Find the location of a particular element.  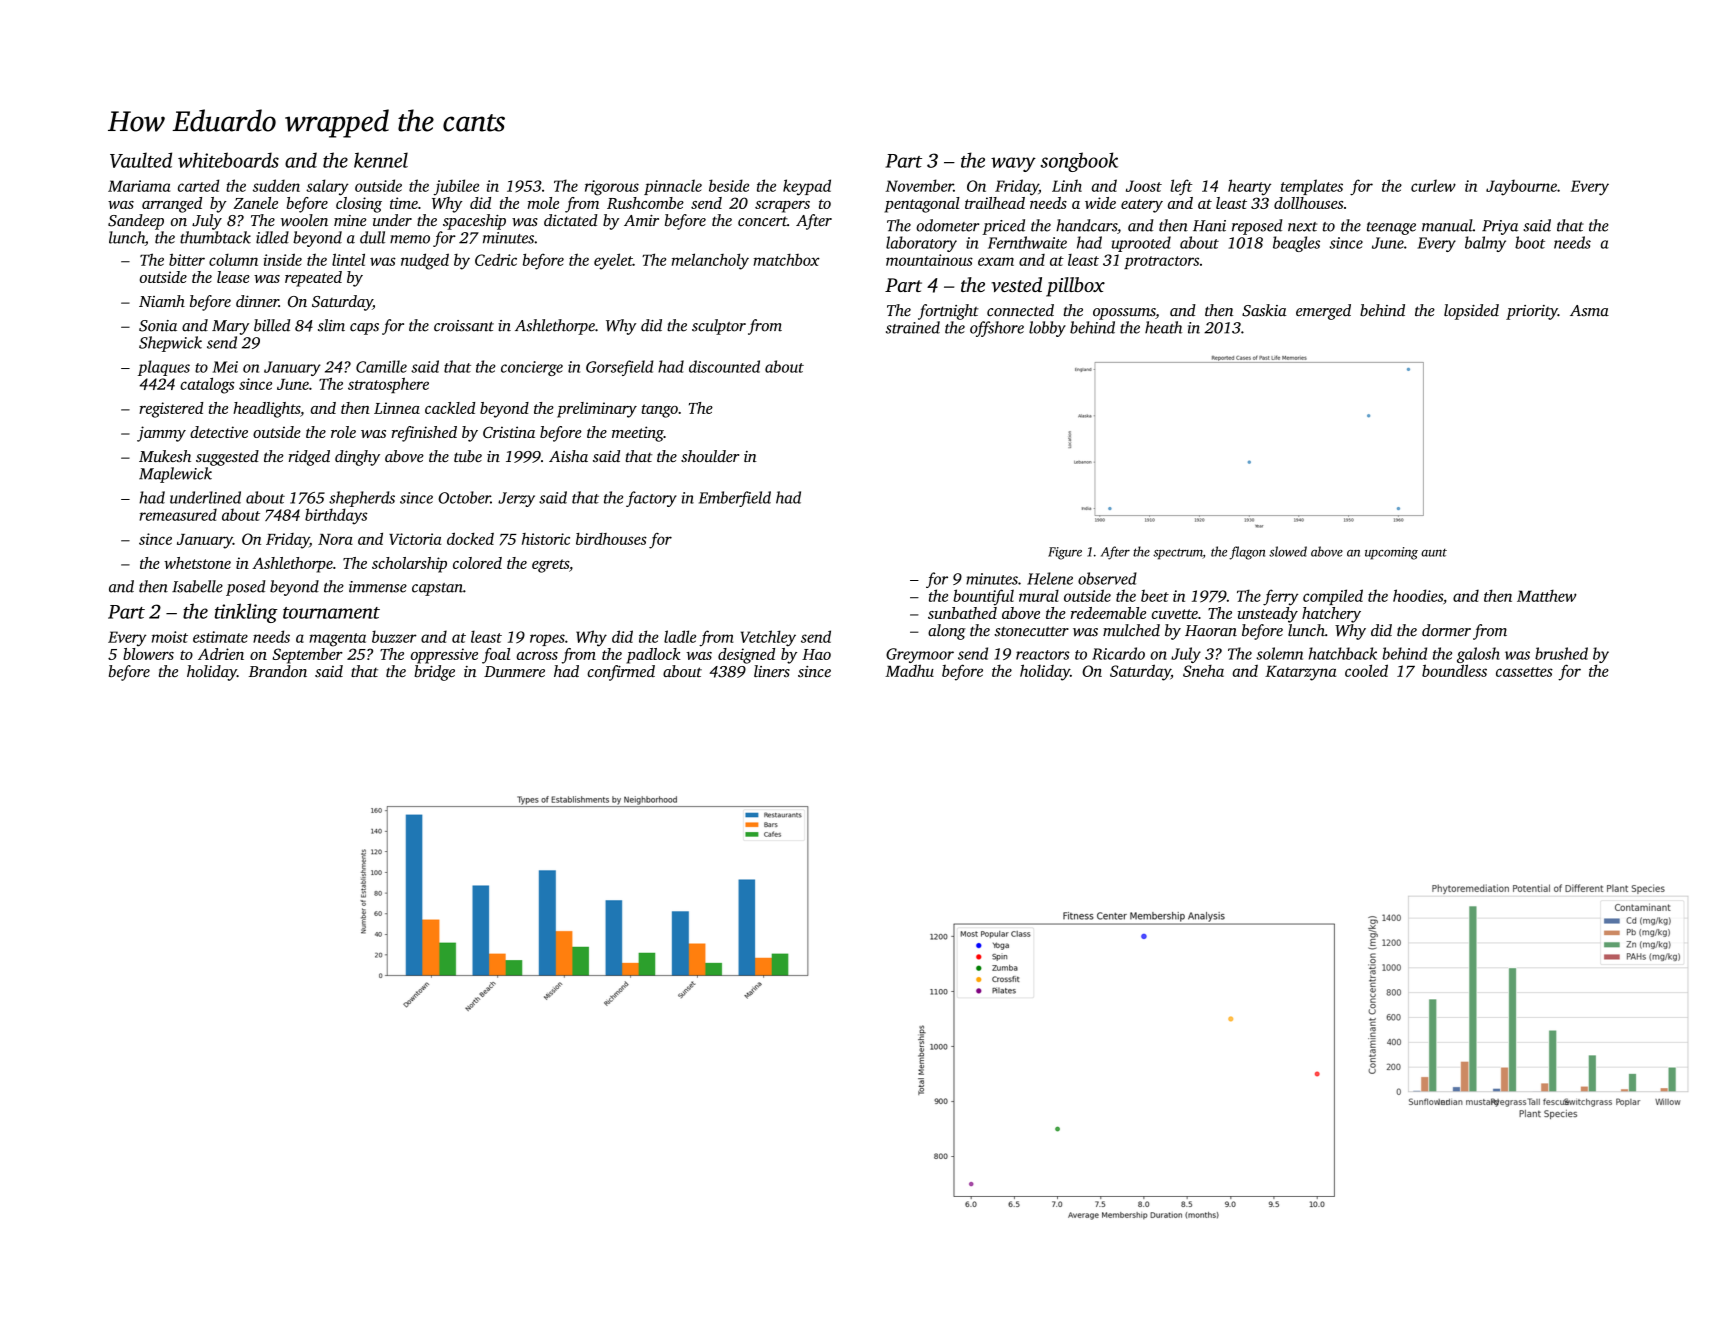

songbook is located at coordinates (1079, 162).
